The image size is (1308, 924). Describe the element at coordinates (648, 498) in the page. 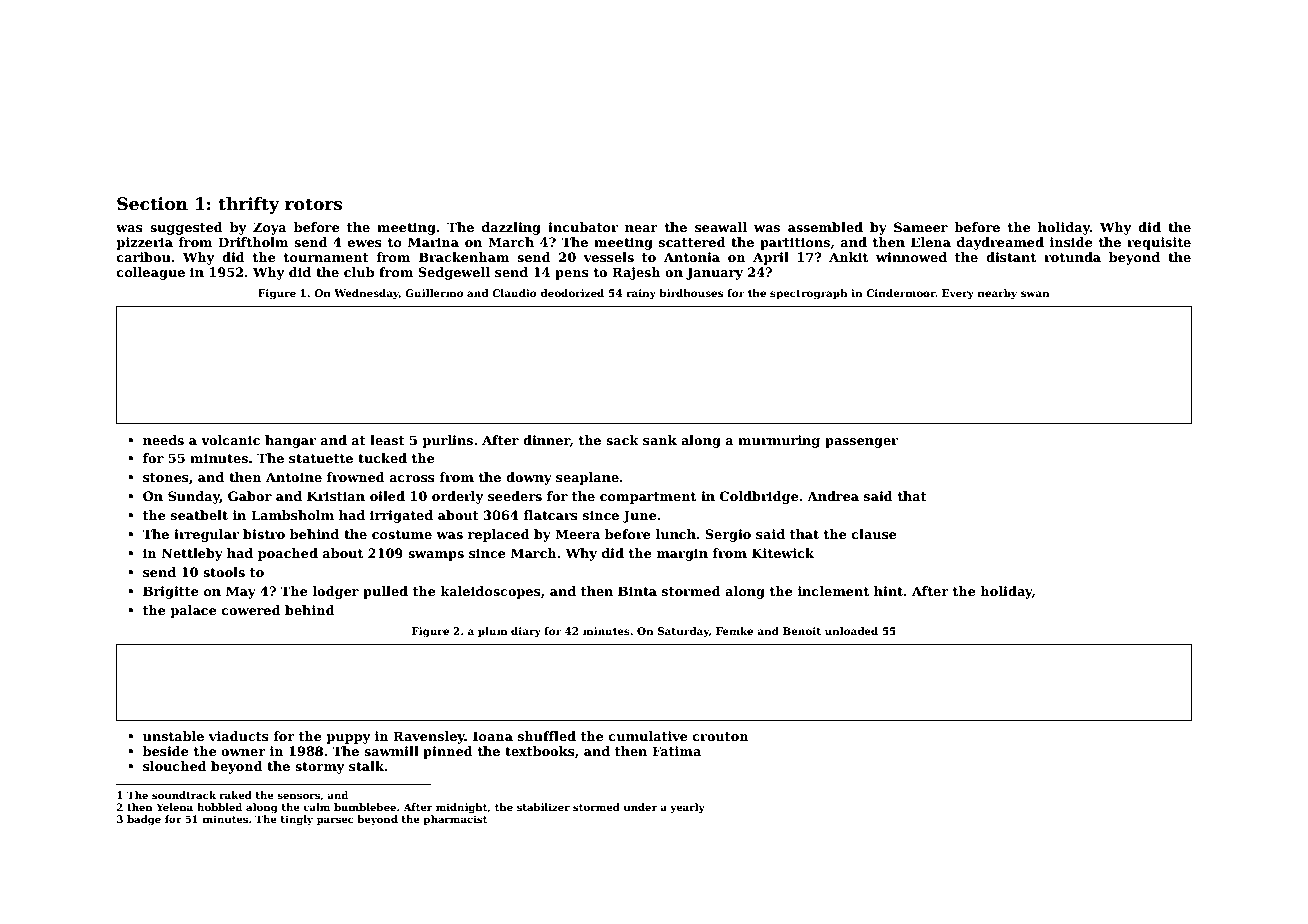

I see `compartment` at that location.
